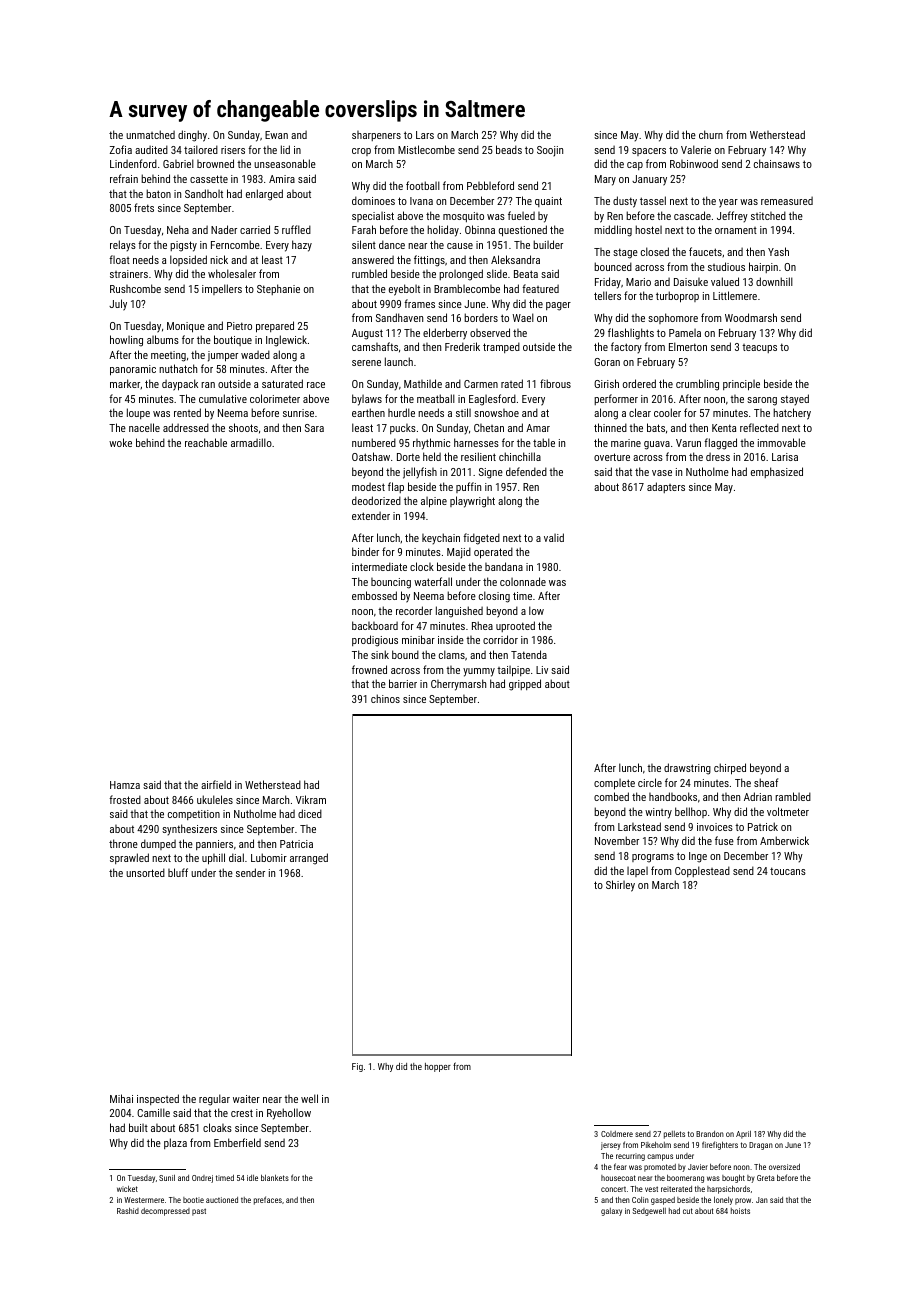  What do you see at coordinates (199, 1212) in the document?
I see `past` at bounding box center [199, 1212].
